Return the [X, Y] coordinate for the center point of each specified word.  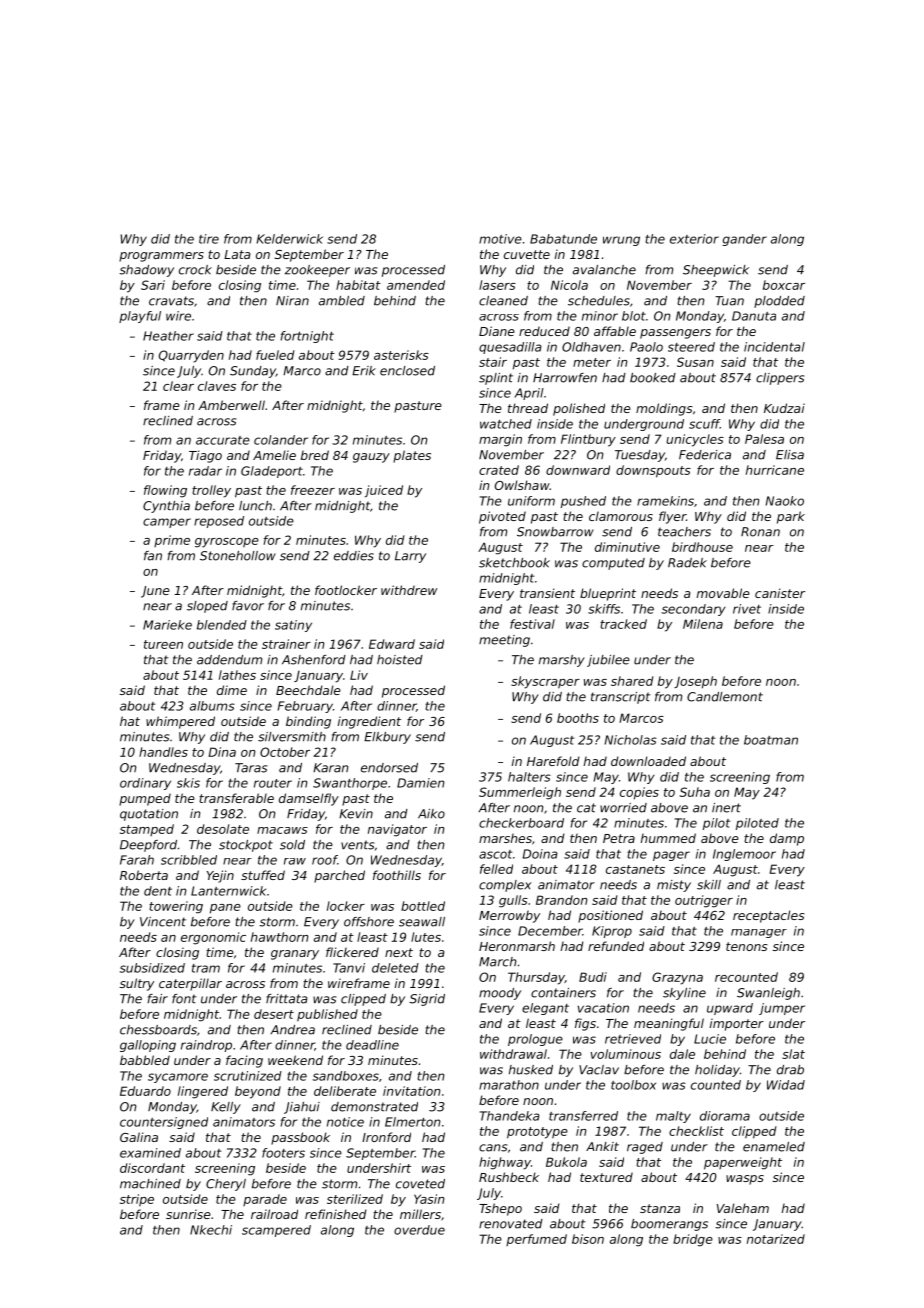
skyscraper [545, 682]
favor [248, 606]
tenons [747, 946]
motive [500, 239]
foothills [397, 875]
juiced [384, 491]
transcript [620, 698]
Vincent [163, 922]
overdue [419, 1230]
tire [209, 239]
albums [212, 706]
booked [653, 378]
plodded [779, 302]
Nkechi [211, 1230]
